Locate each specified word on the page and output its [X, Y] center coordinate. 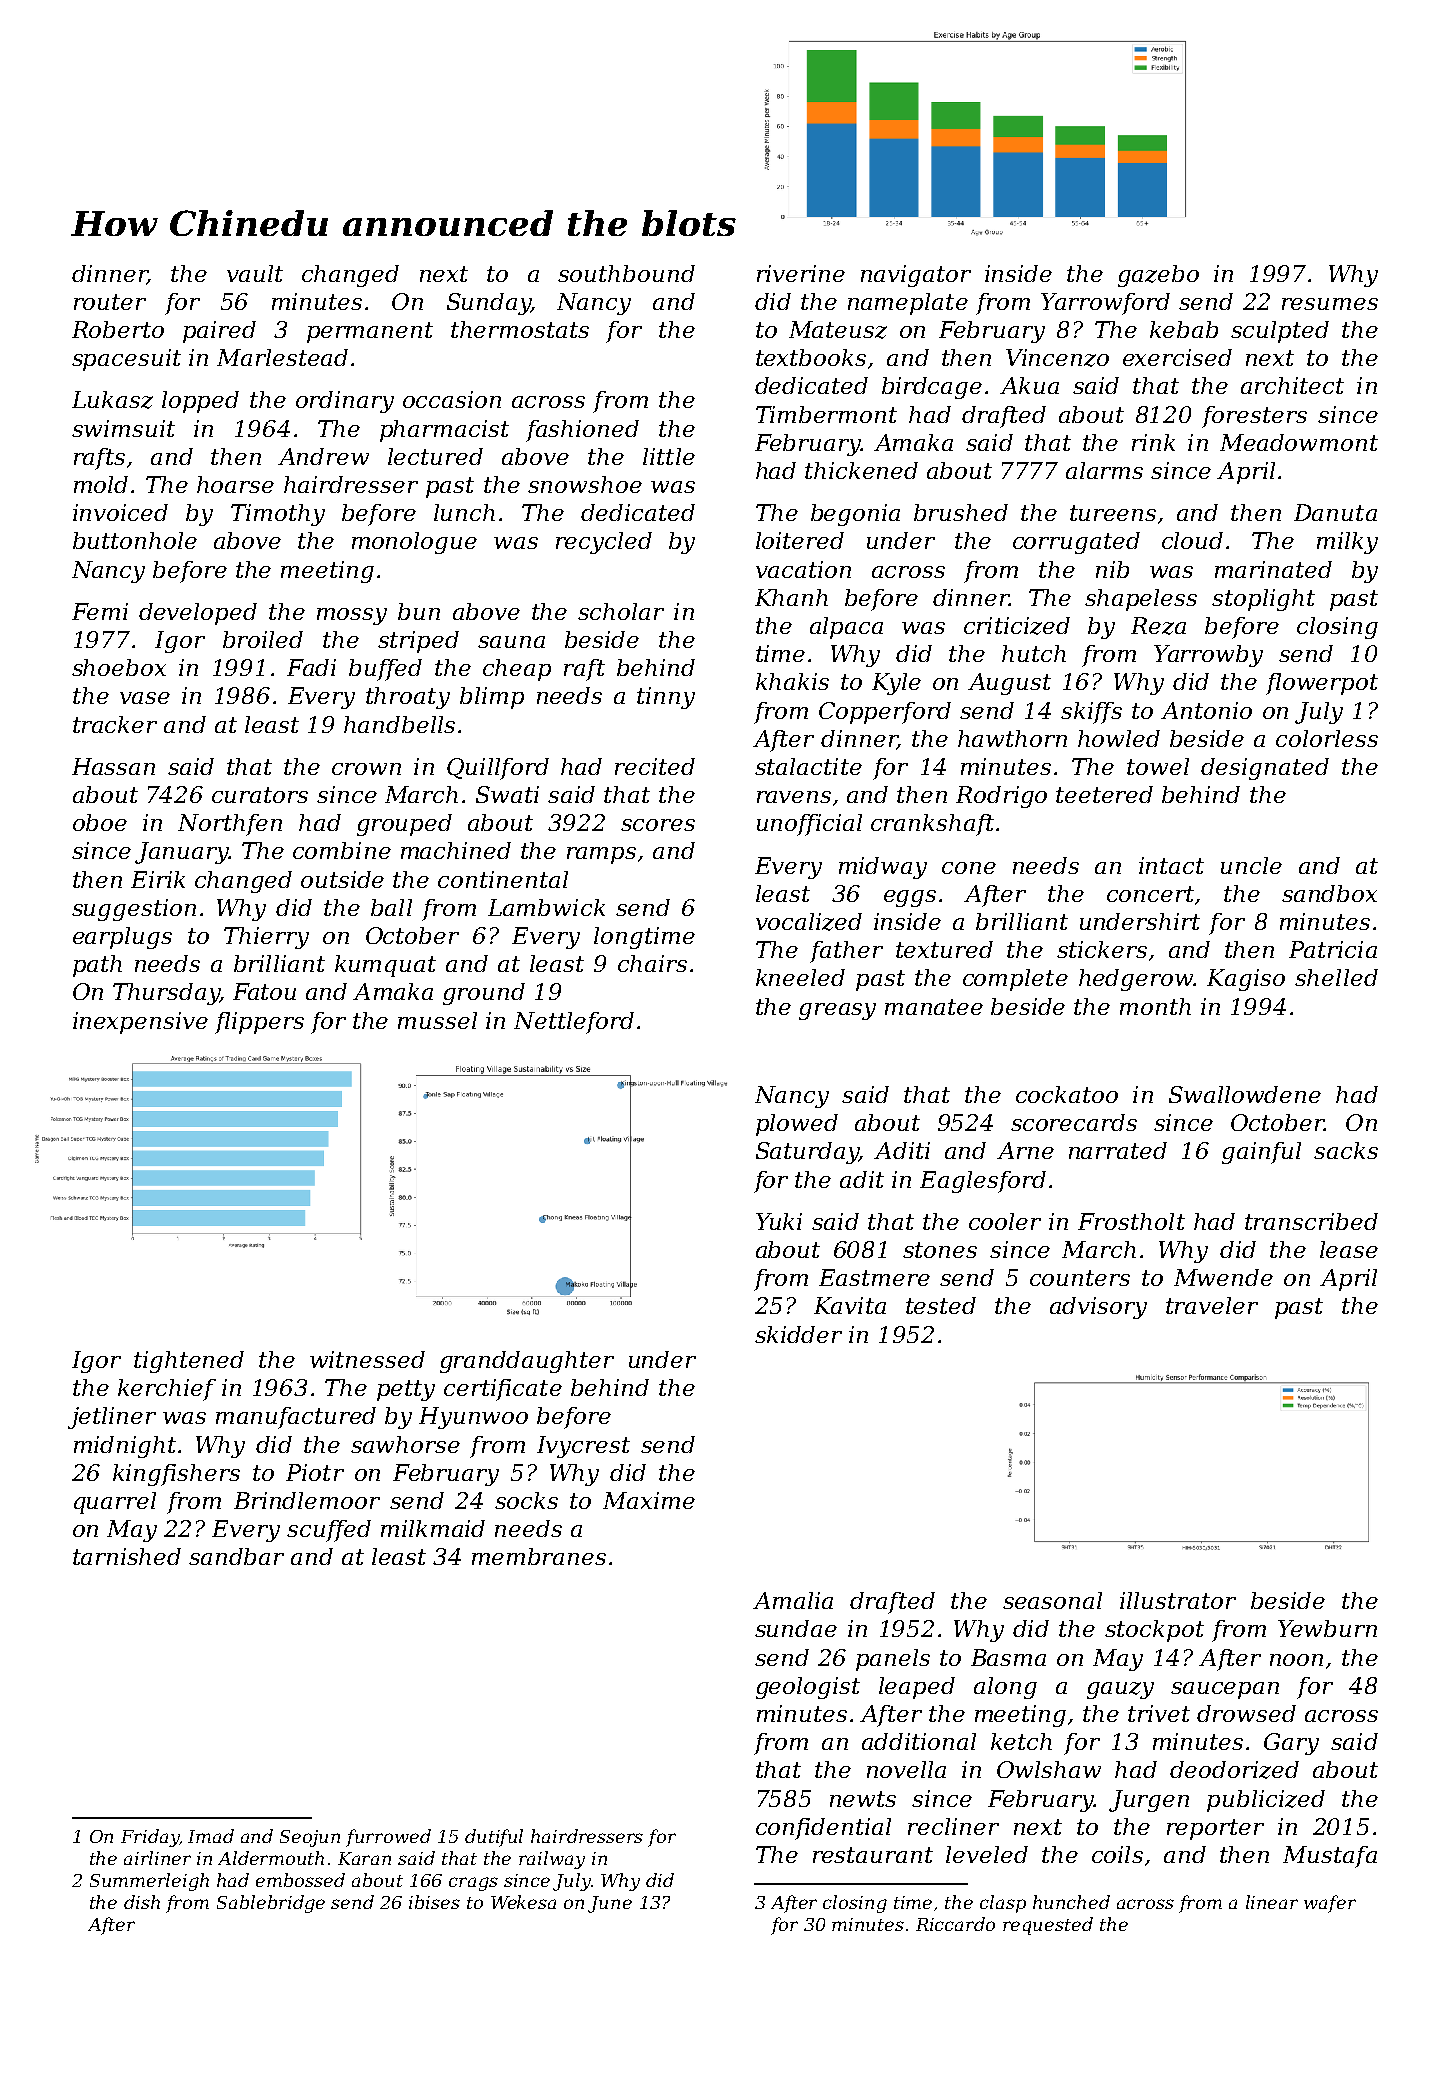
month [1155, 1006]
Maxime [649, 1500]
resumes [1330, 304]
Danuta [1335, 512]
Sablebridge [271, 1904]
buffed [385, 670]
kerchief [167, 1390]
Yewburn [1327, 1628]
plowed [797, 1125]
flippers [259, 1023]
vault [255, 273]
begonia [855, 515]
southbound [626, 273]
